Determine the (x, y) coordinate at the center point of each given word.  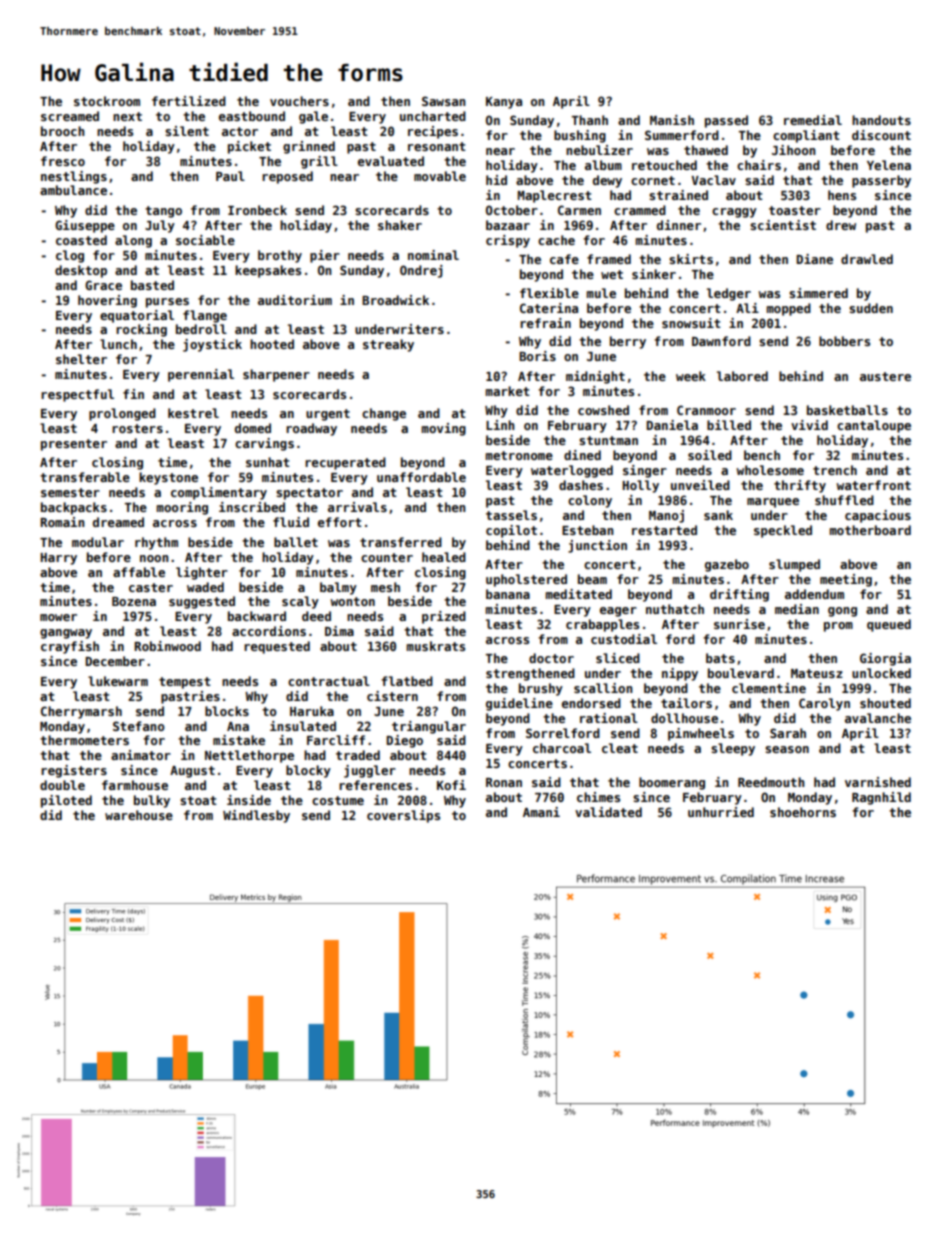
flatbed (407, 681)
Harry (58, 559)
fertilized (189, 101)
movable (440, 176)
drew (841, 225)
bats (720, 658)
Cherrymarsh (81, 712)
